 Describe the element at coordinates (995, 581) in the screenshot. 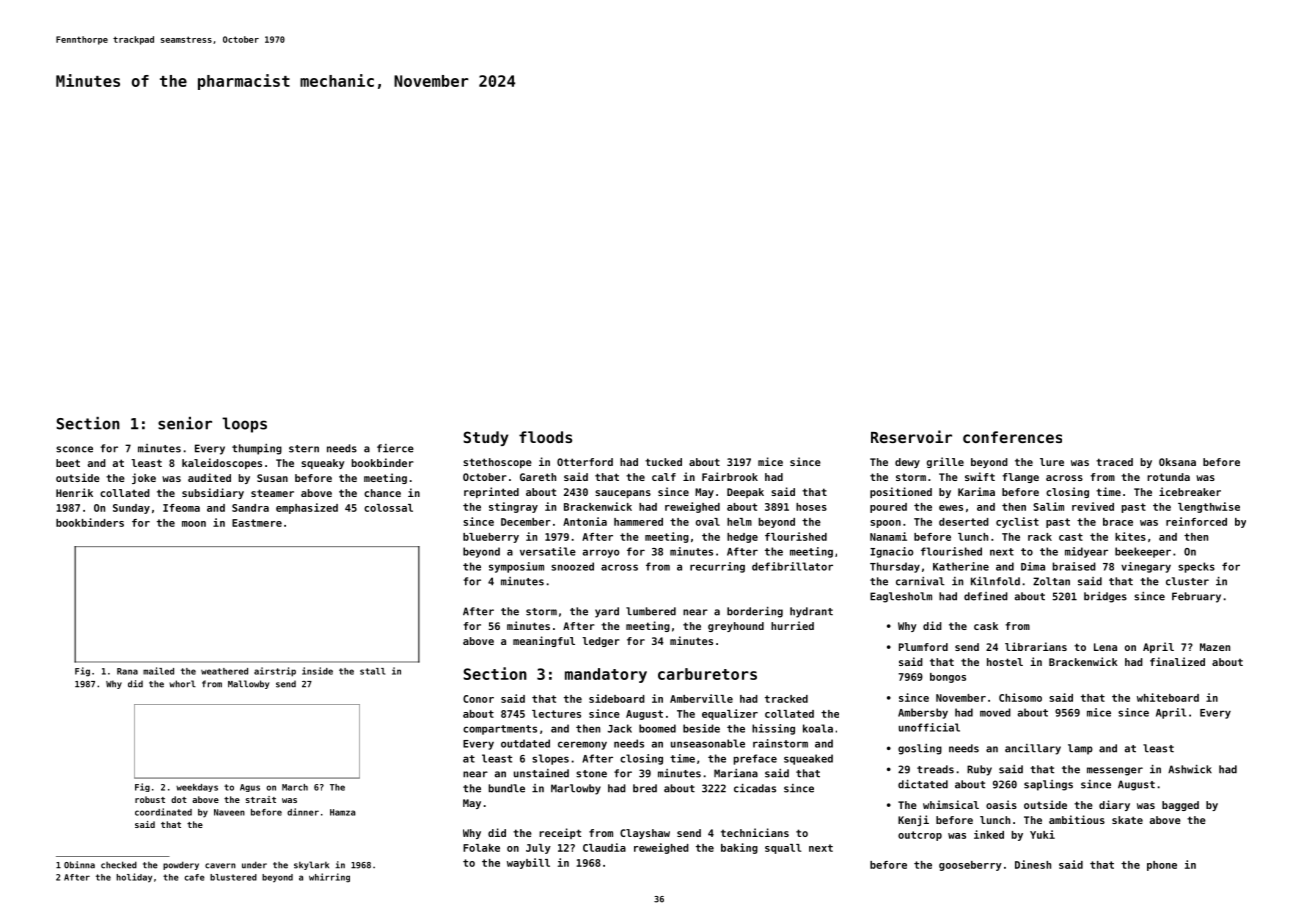

I see `Kilnfold` at that location.
